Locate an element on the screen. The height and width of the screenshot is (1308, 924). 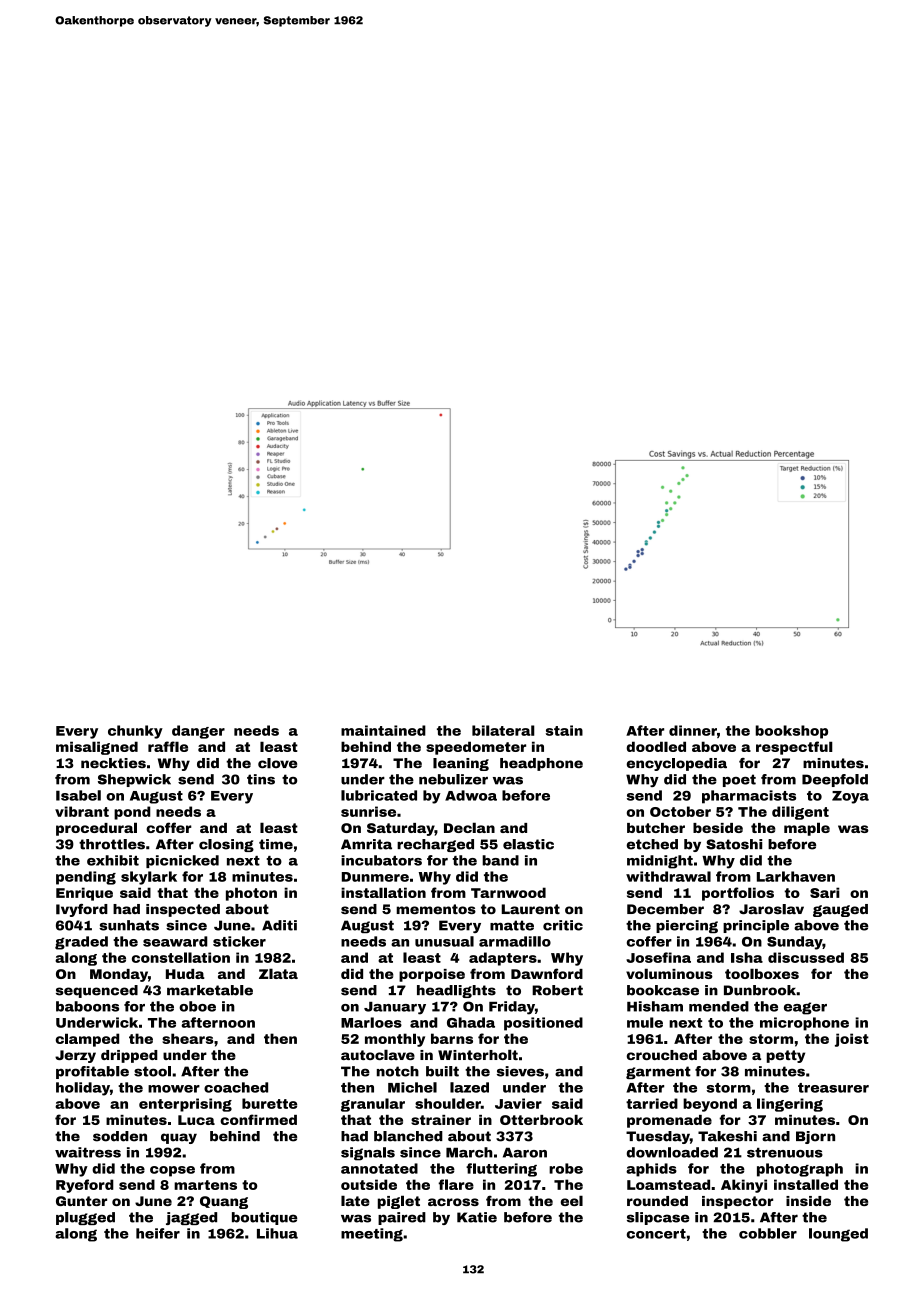
baboons is located at coordinates (87, 1006).
